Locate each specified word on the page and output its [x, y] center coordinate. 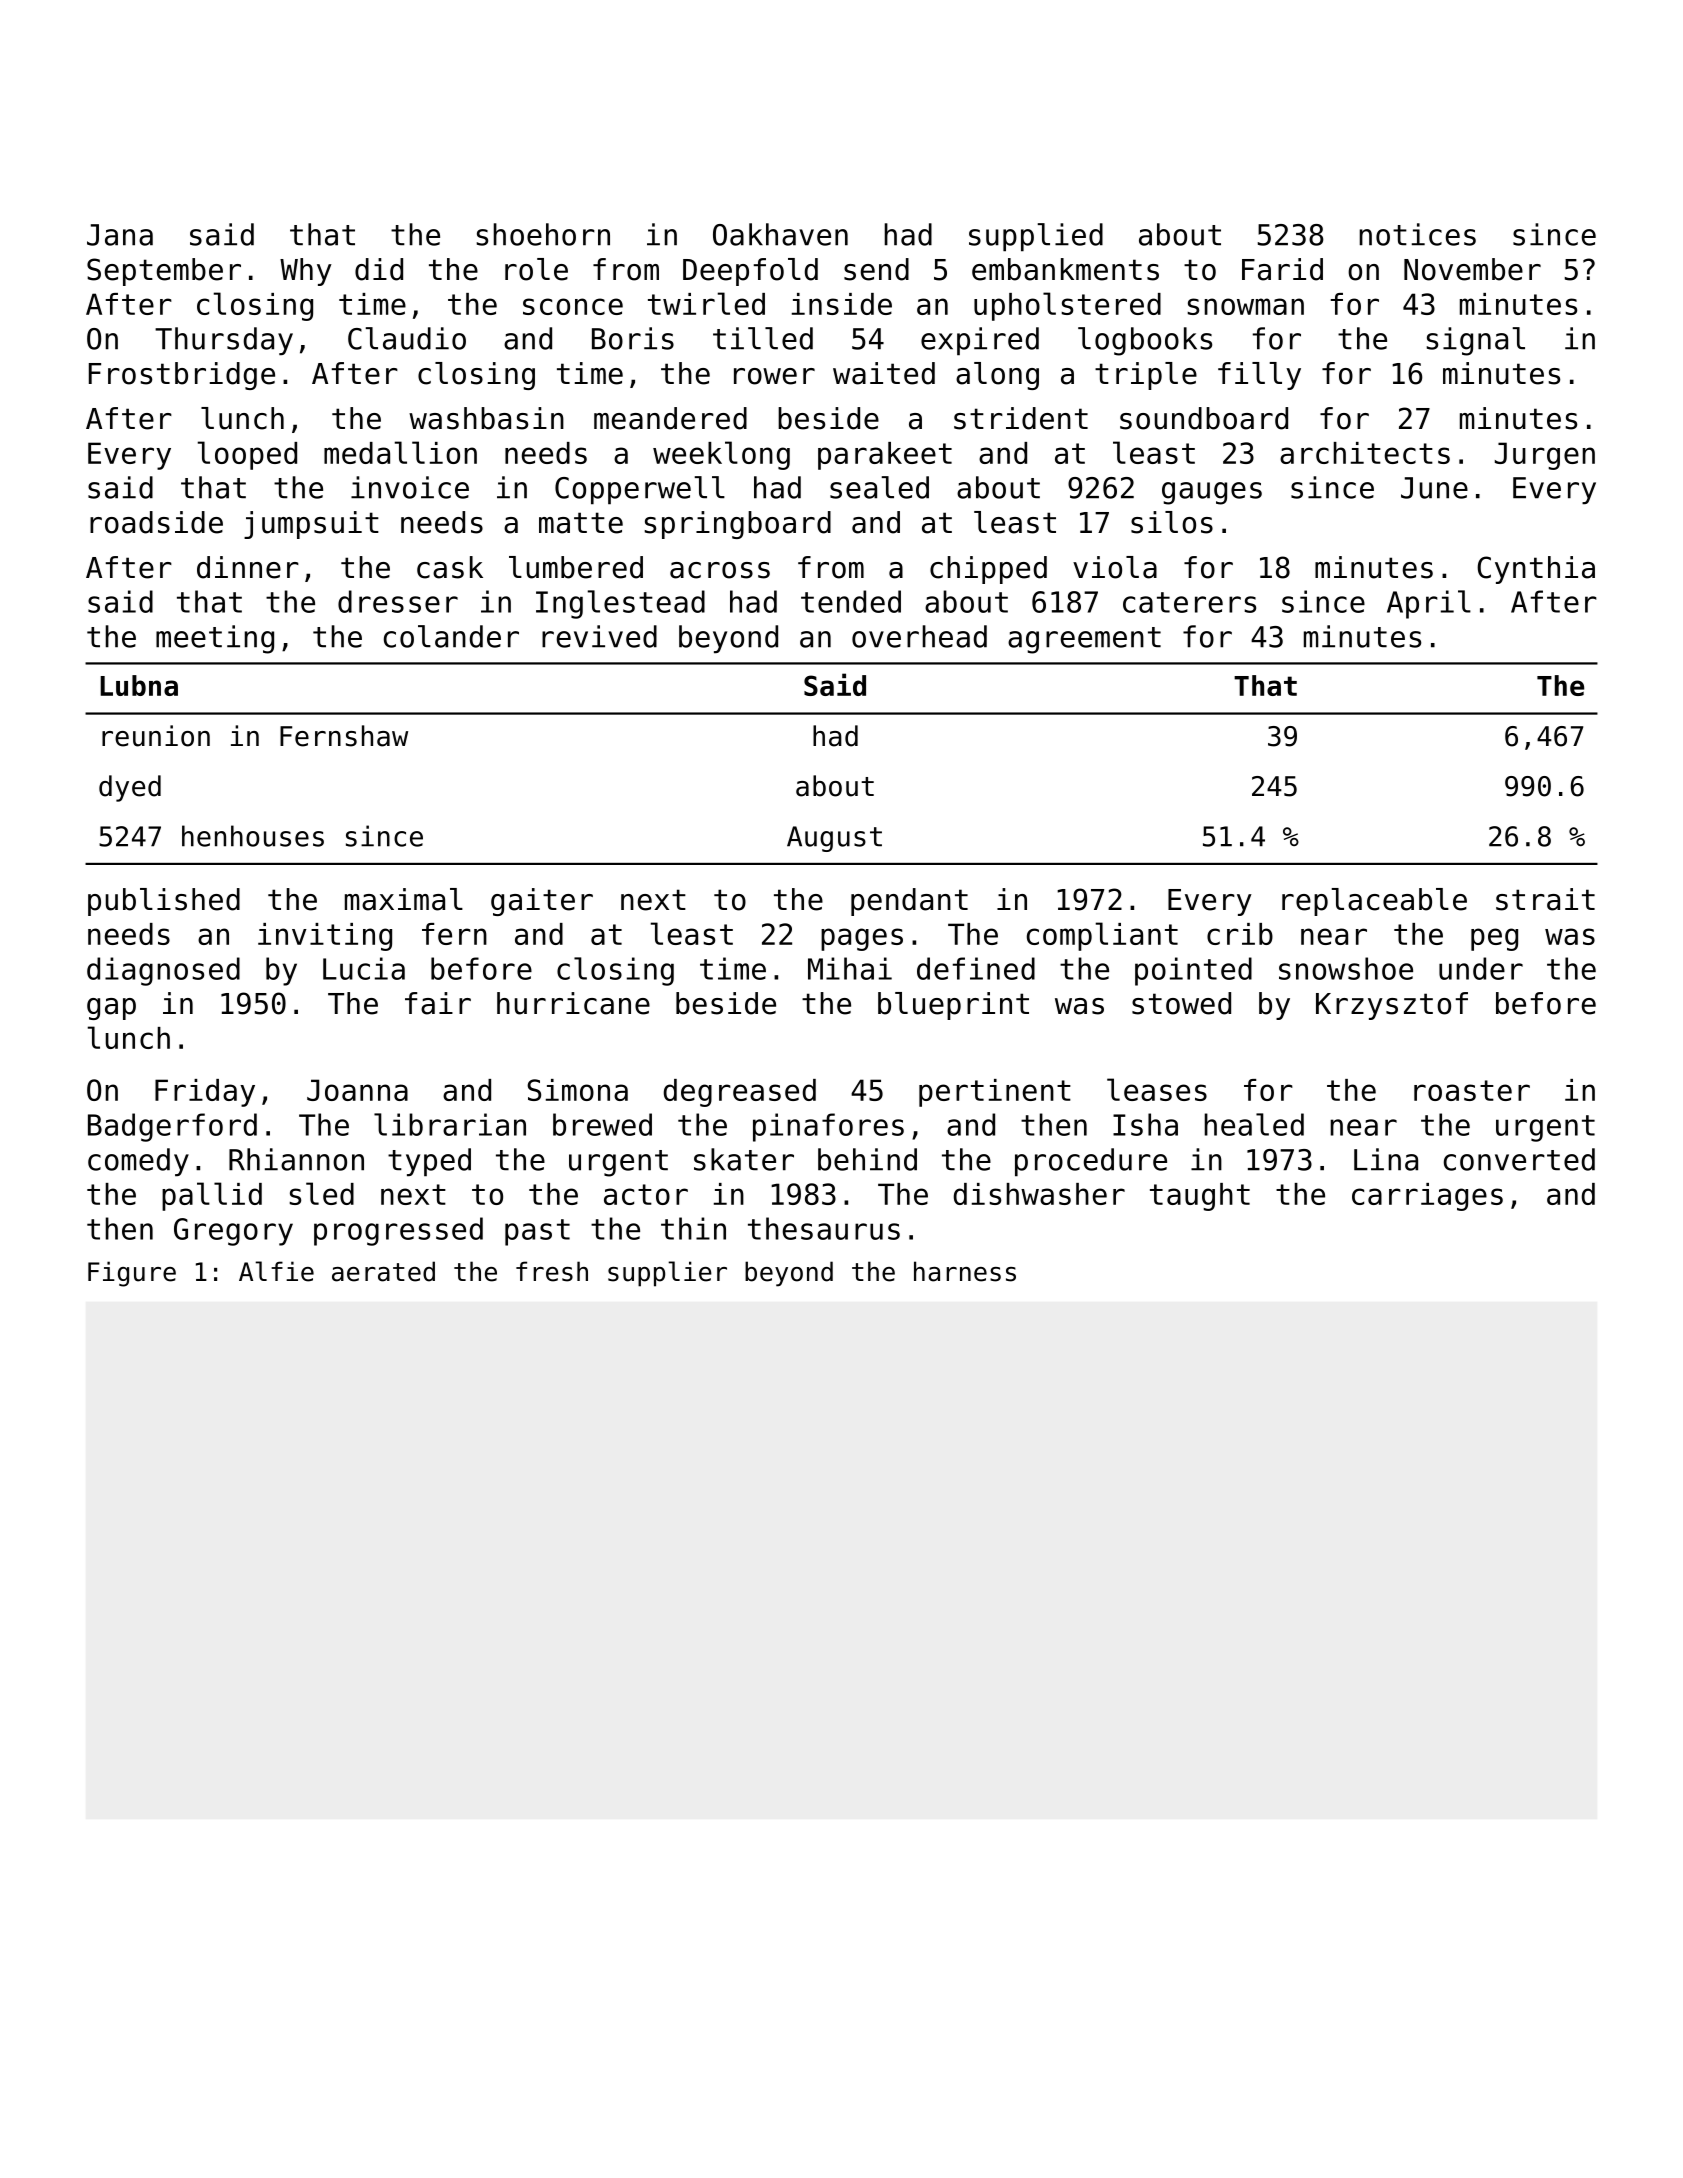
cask [450, 567]
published [164, 902]
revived [599, 636]
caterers [1189, 602]
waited [884, 373]
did [379, 269]
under [1481, 968]
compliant [1102, 936]
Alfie [276, 1271]
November [1472, 269]
